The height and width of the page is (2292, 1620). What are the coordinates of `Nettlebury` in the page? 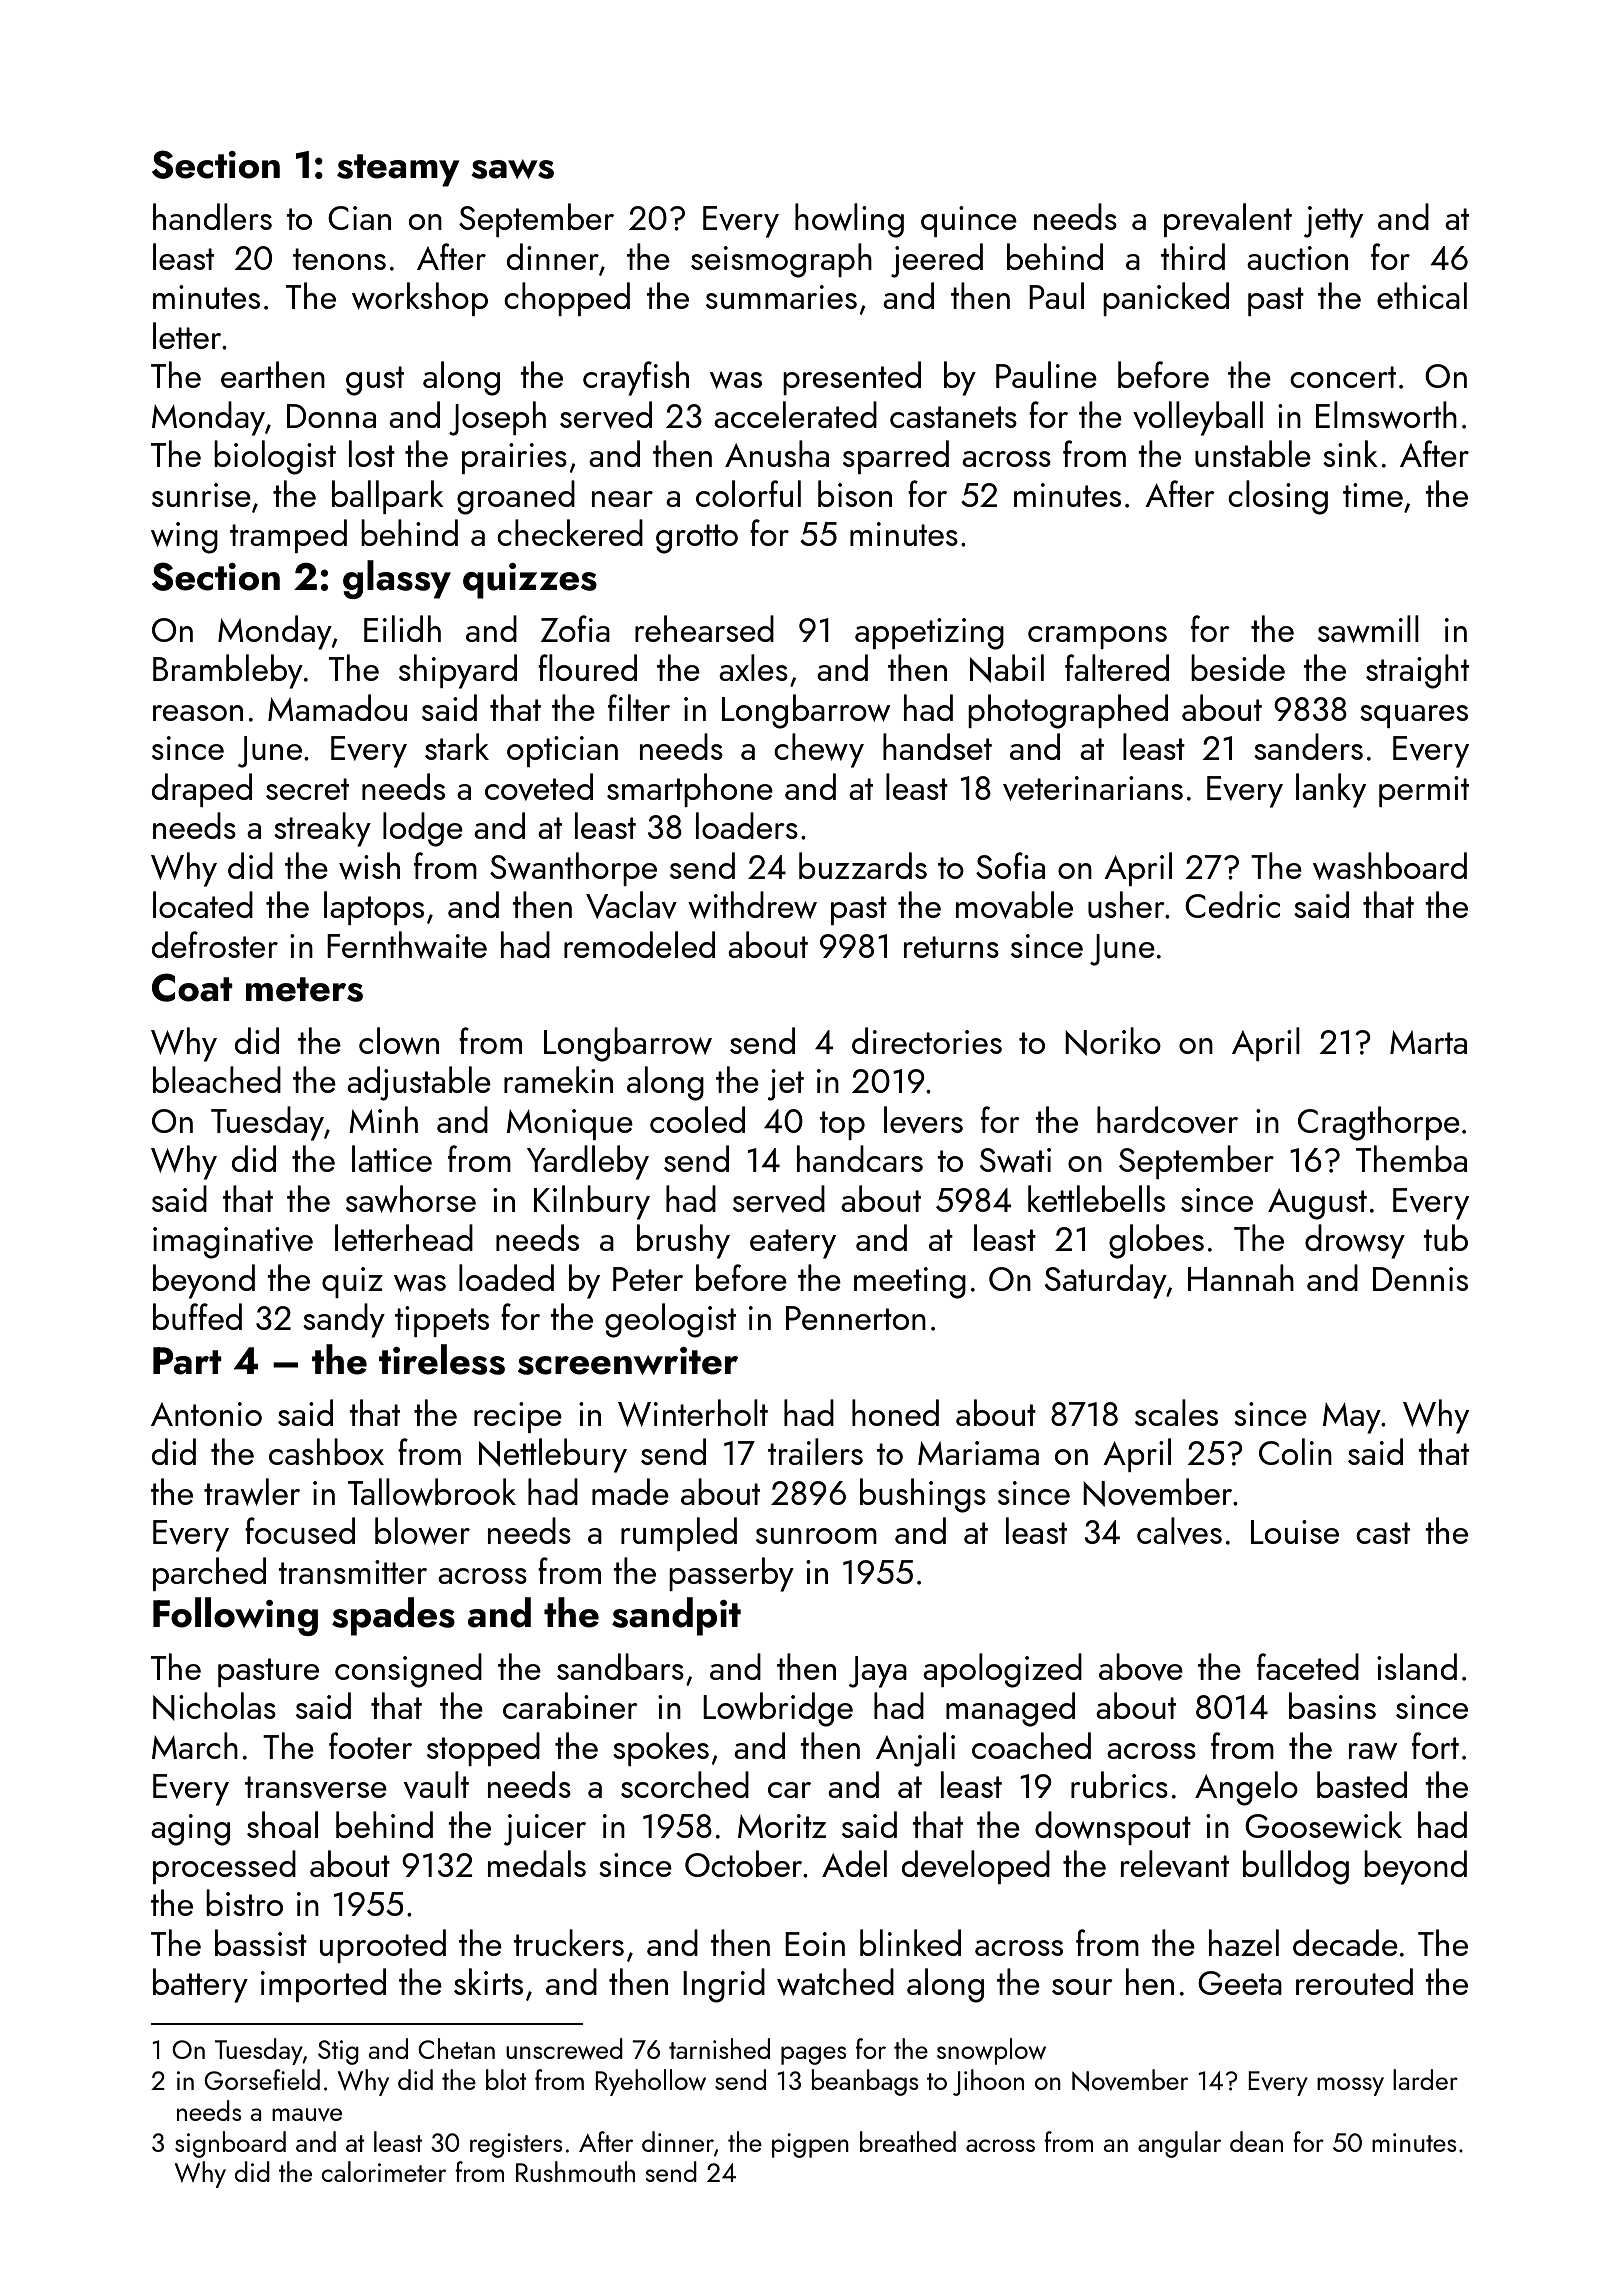 It's located at (553, 1455).
